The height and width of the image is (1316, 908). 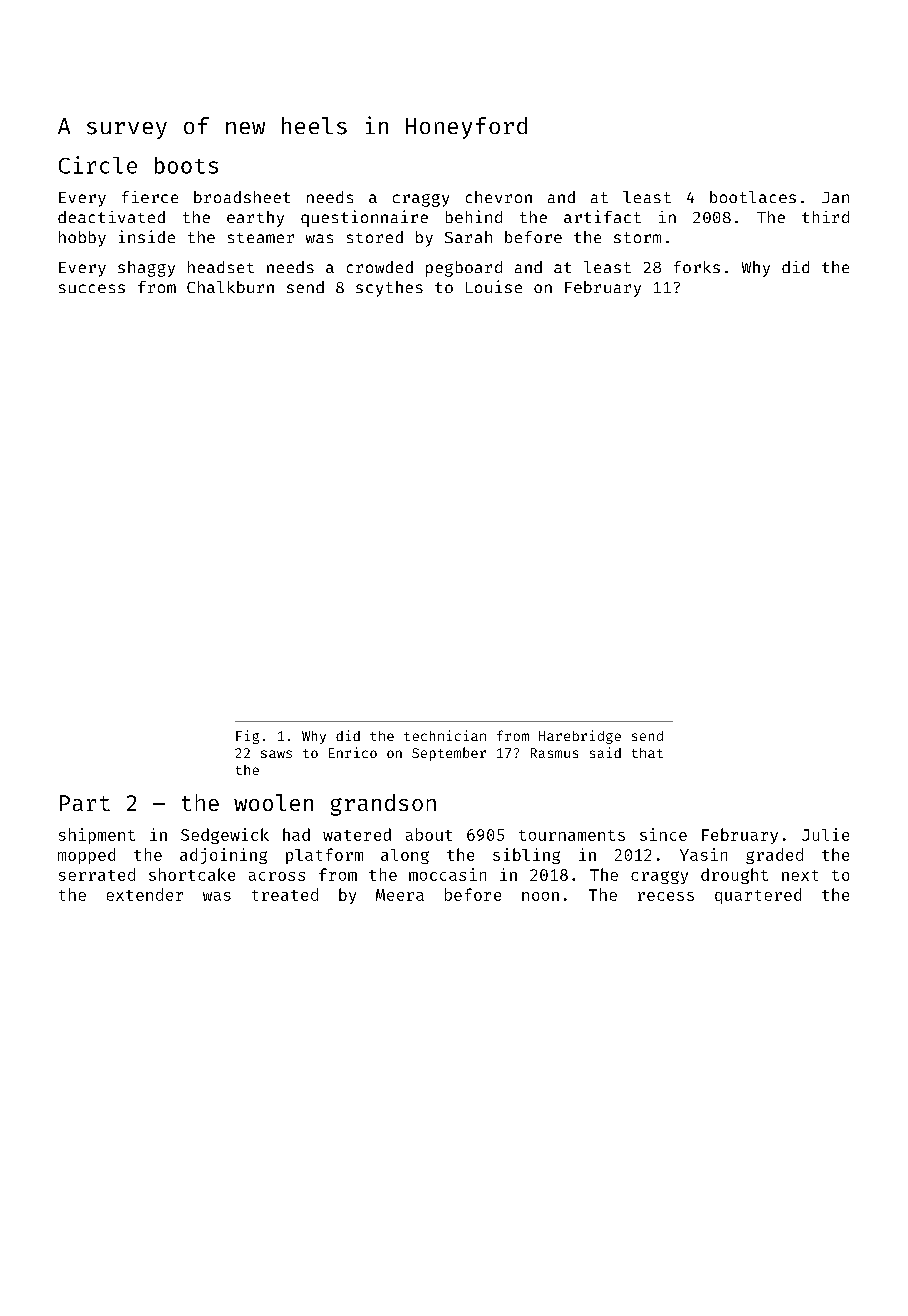 I want to click on said, so click(x=605, y=752).
